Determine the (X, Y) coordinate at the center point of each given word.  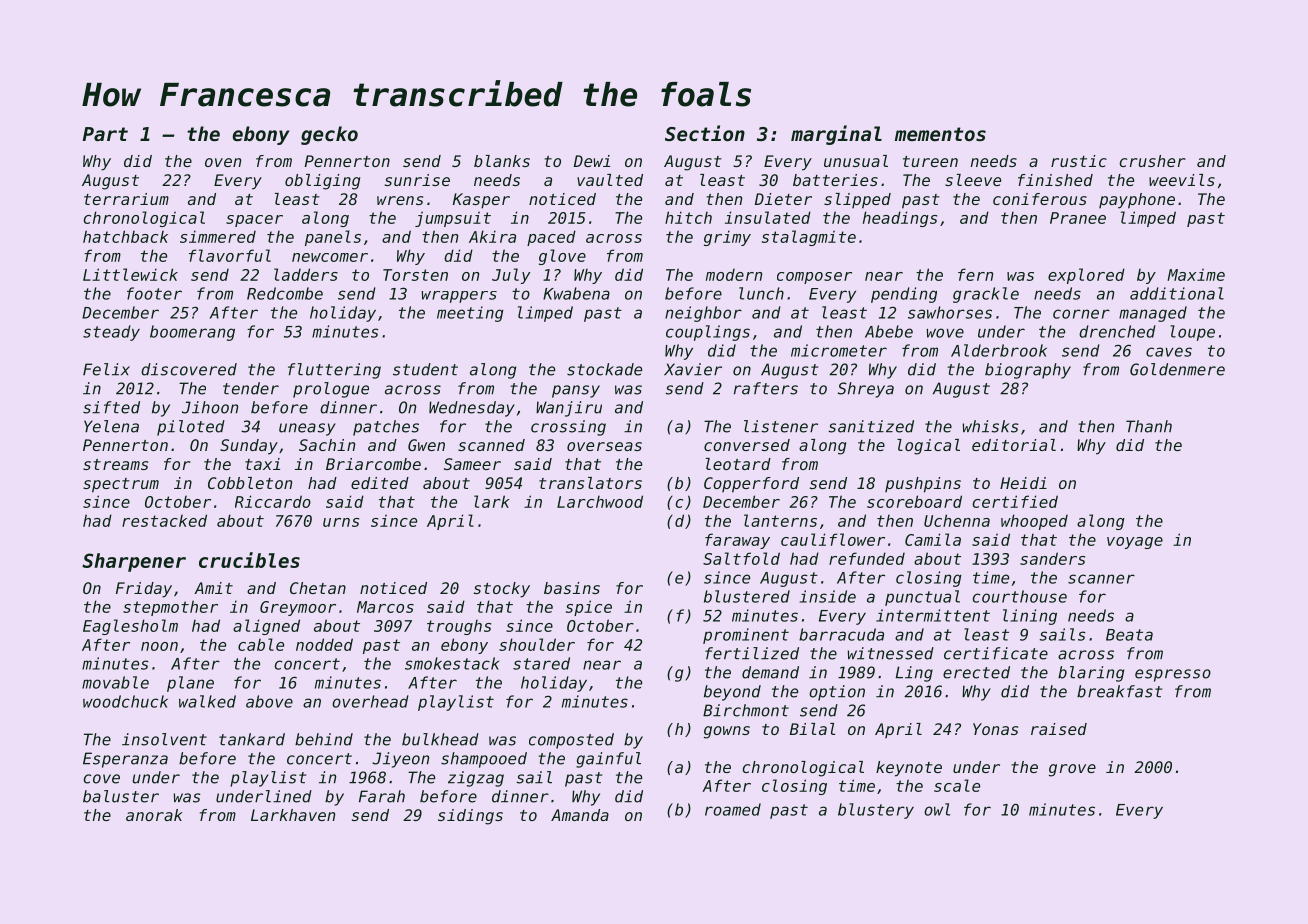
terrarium (126, 199)
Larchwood (600, 501)
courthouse (1020, 596)
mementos (940, 134)
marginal (836, 135)
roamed (733, 809)
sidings (470, 817)
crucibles (249, 560)
